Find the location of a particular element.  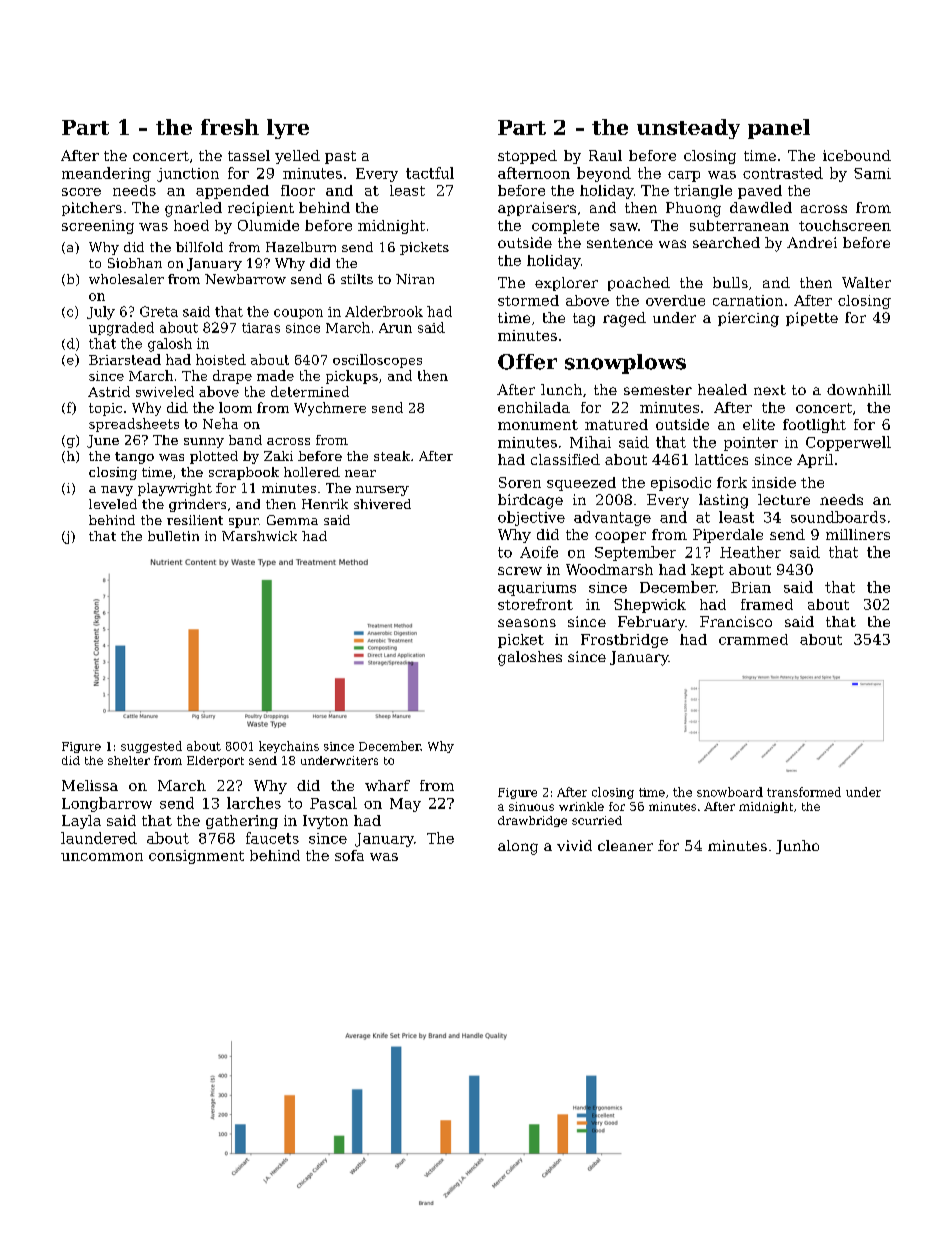

band is located at coordinates (245, 440).
